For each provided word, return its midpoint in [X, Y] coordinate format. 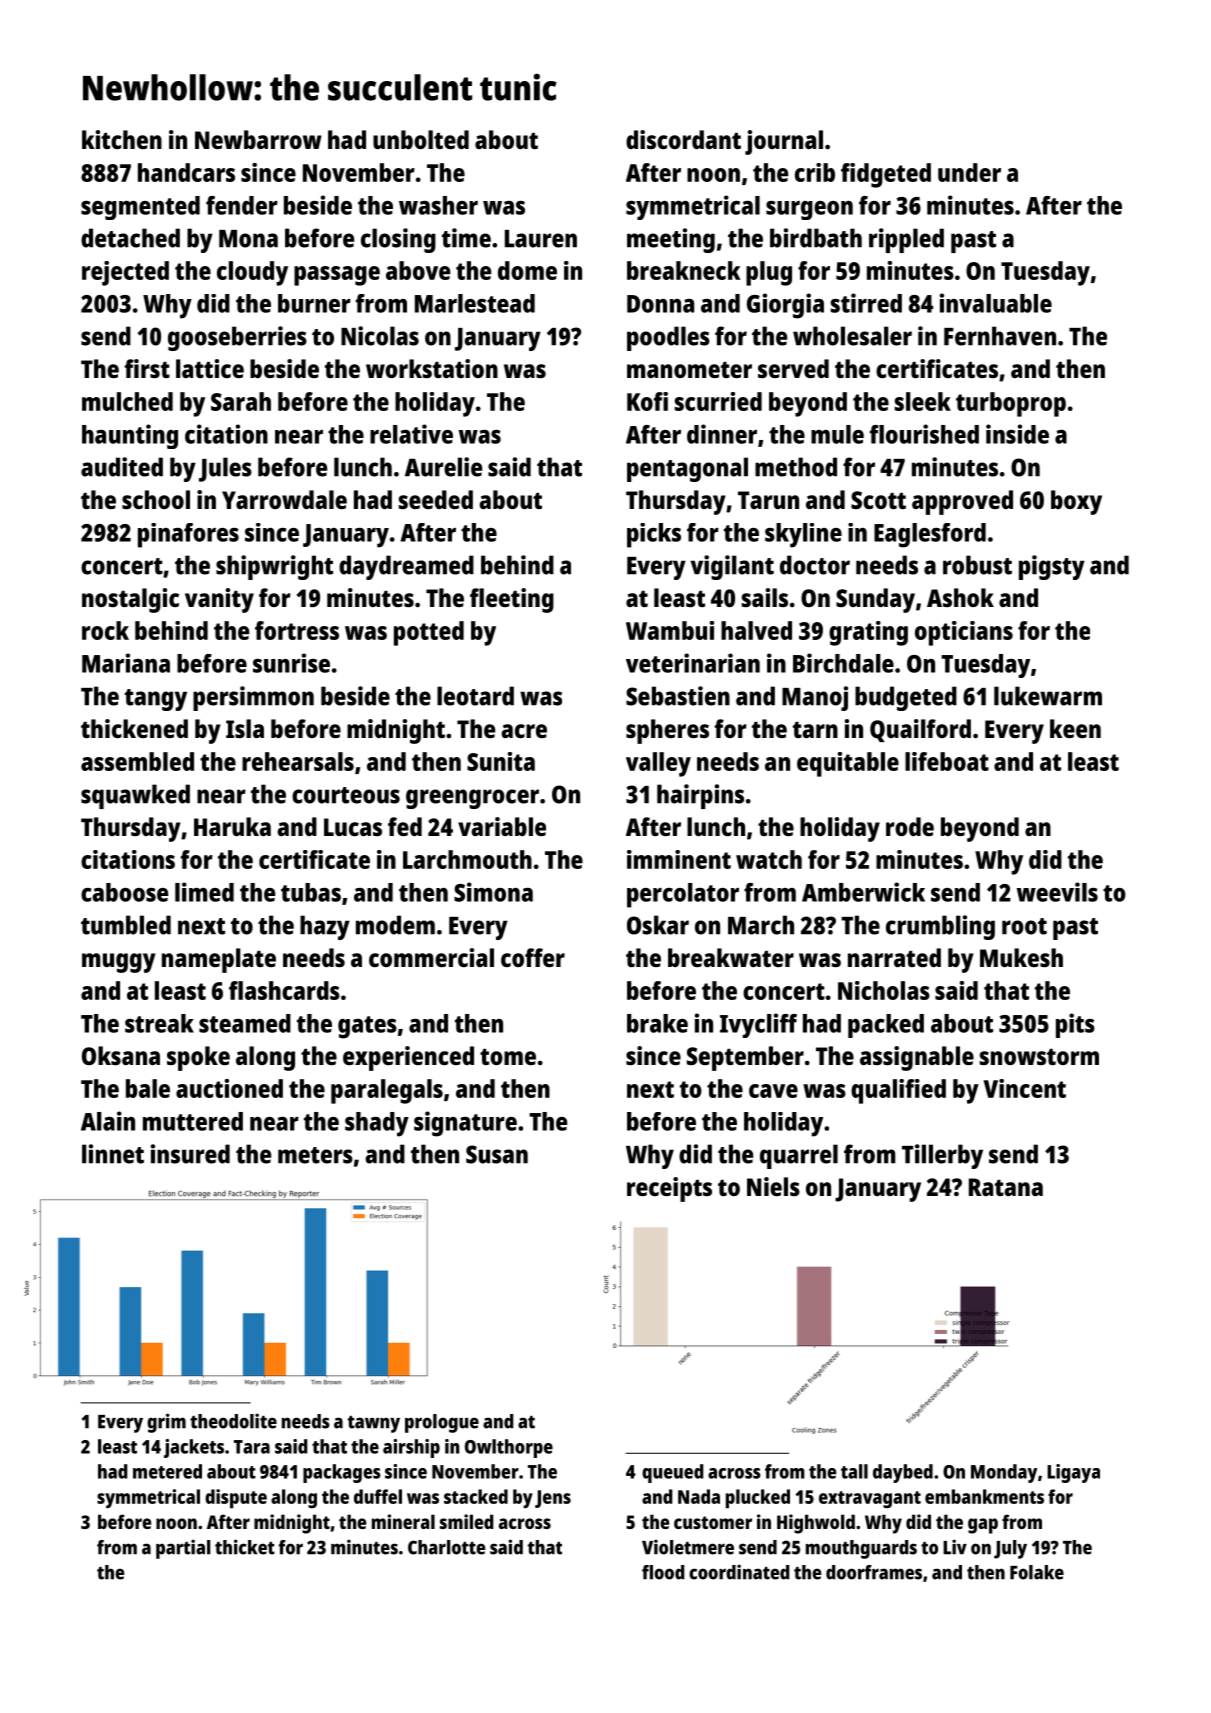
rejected [125, 273]
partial [183, 1549]
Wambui [670, 630]
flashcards [284, 990]
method [796, 467]
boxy [1076, 502]
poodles [668, 338]
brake [657, 1023]
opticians [964, 633]
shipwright [274, 567]
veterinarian [693, 663]
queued [673, 1473]
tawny [373, 1424]
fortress [297, 630]
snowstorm [1039, 1057]
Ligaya [1073, 1473]
